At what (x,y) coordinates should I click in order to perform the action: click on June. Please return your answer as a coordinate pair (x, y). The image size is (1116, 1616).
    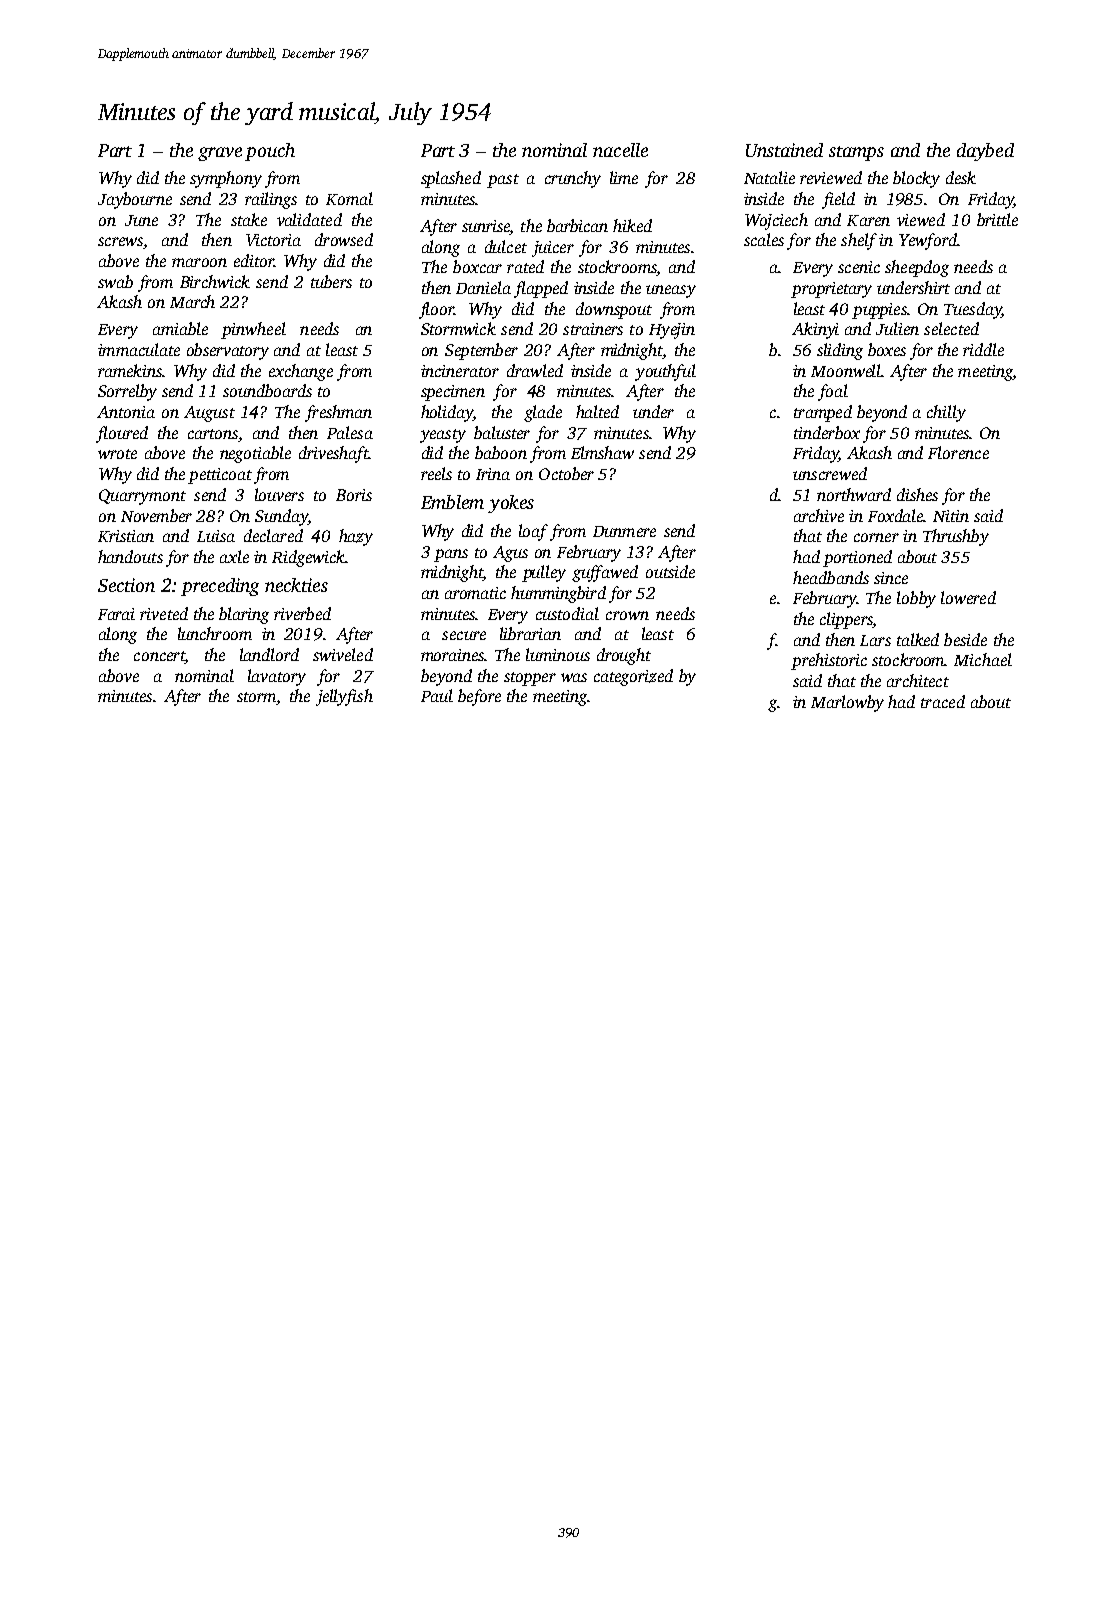
    Looking at the image, I should click on (141, 220).
